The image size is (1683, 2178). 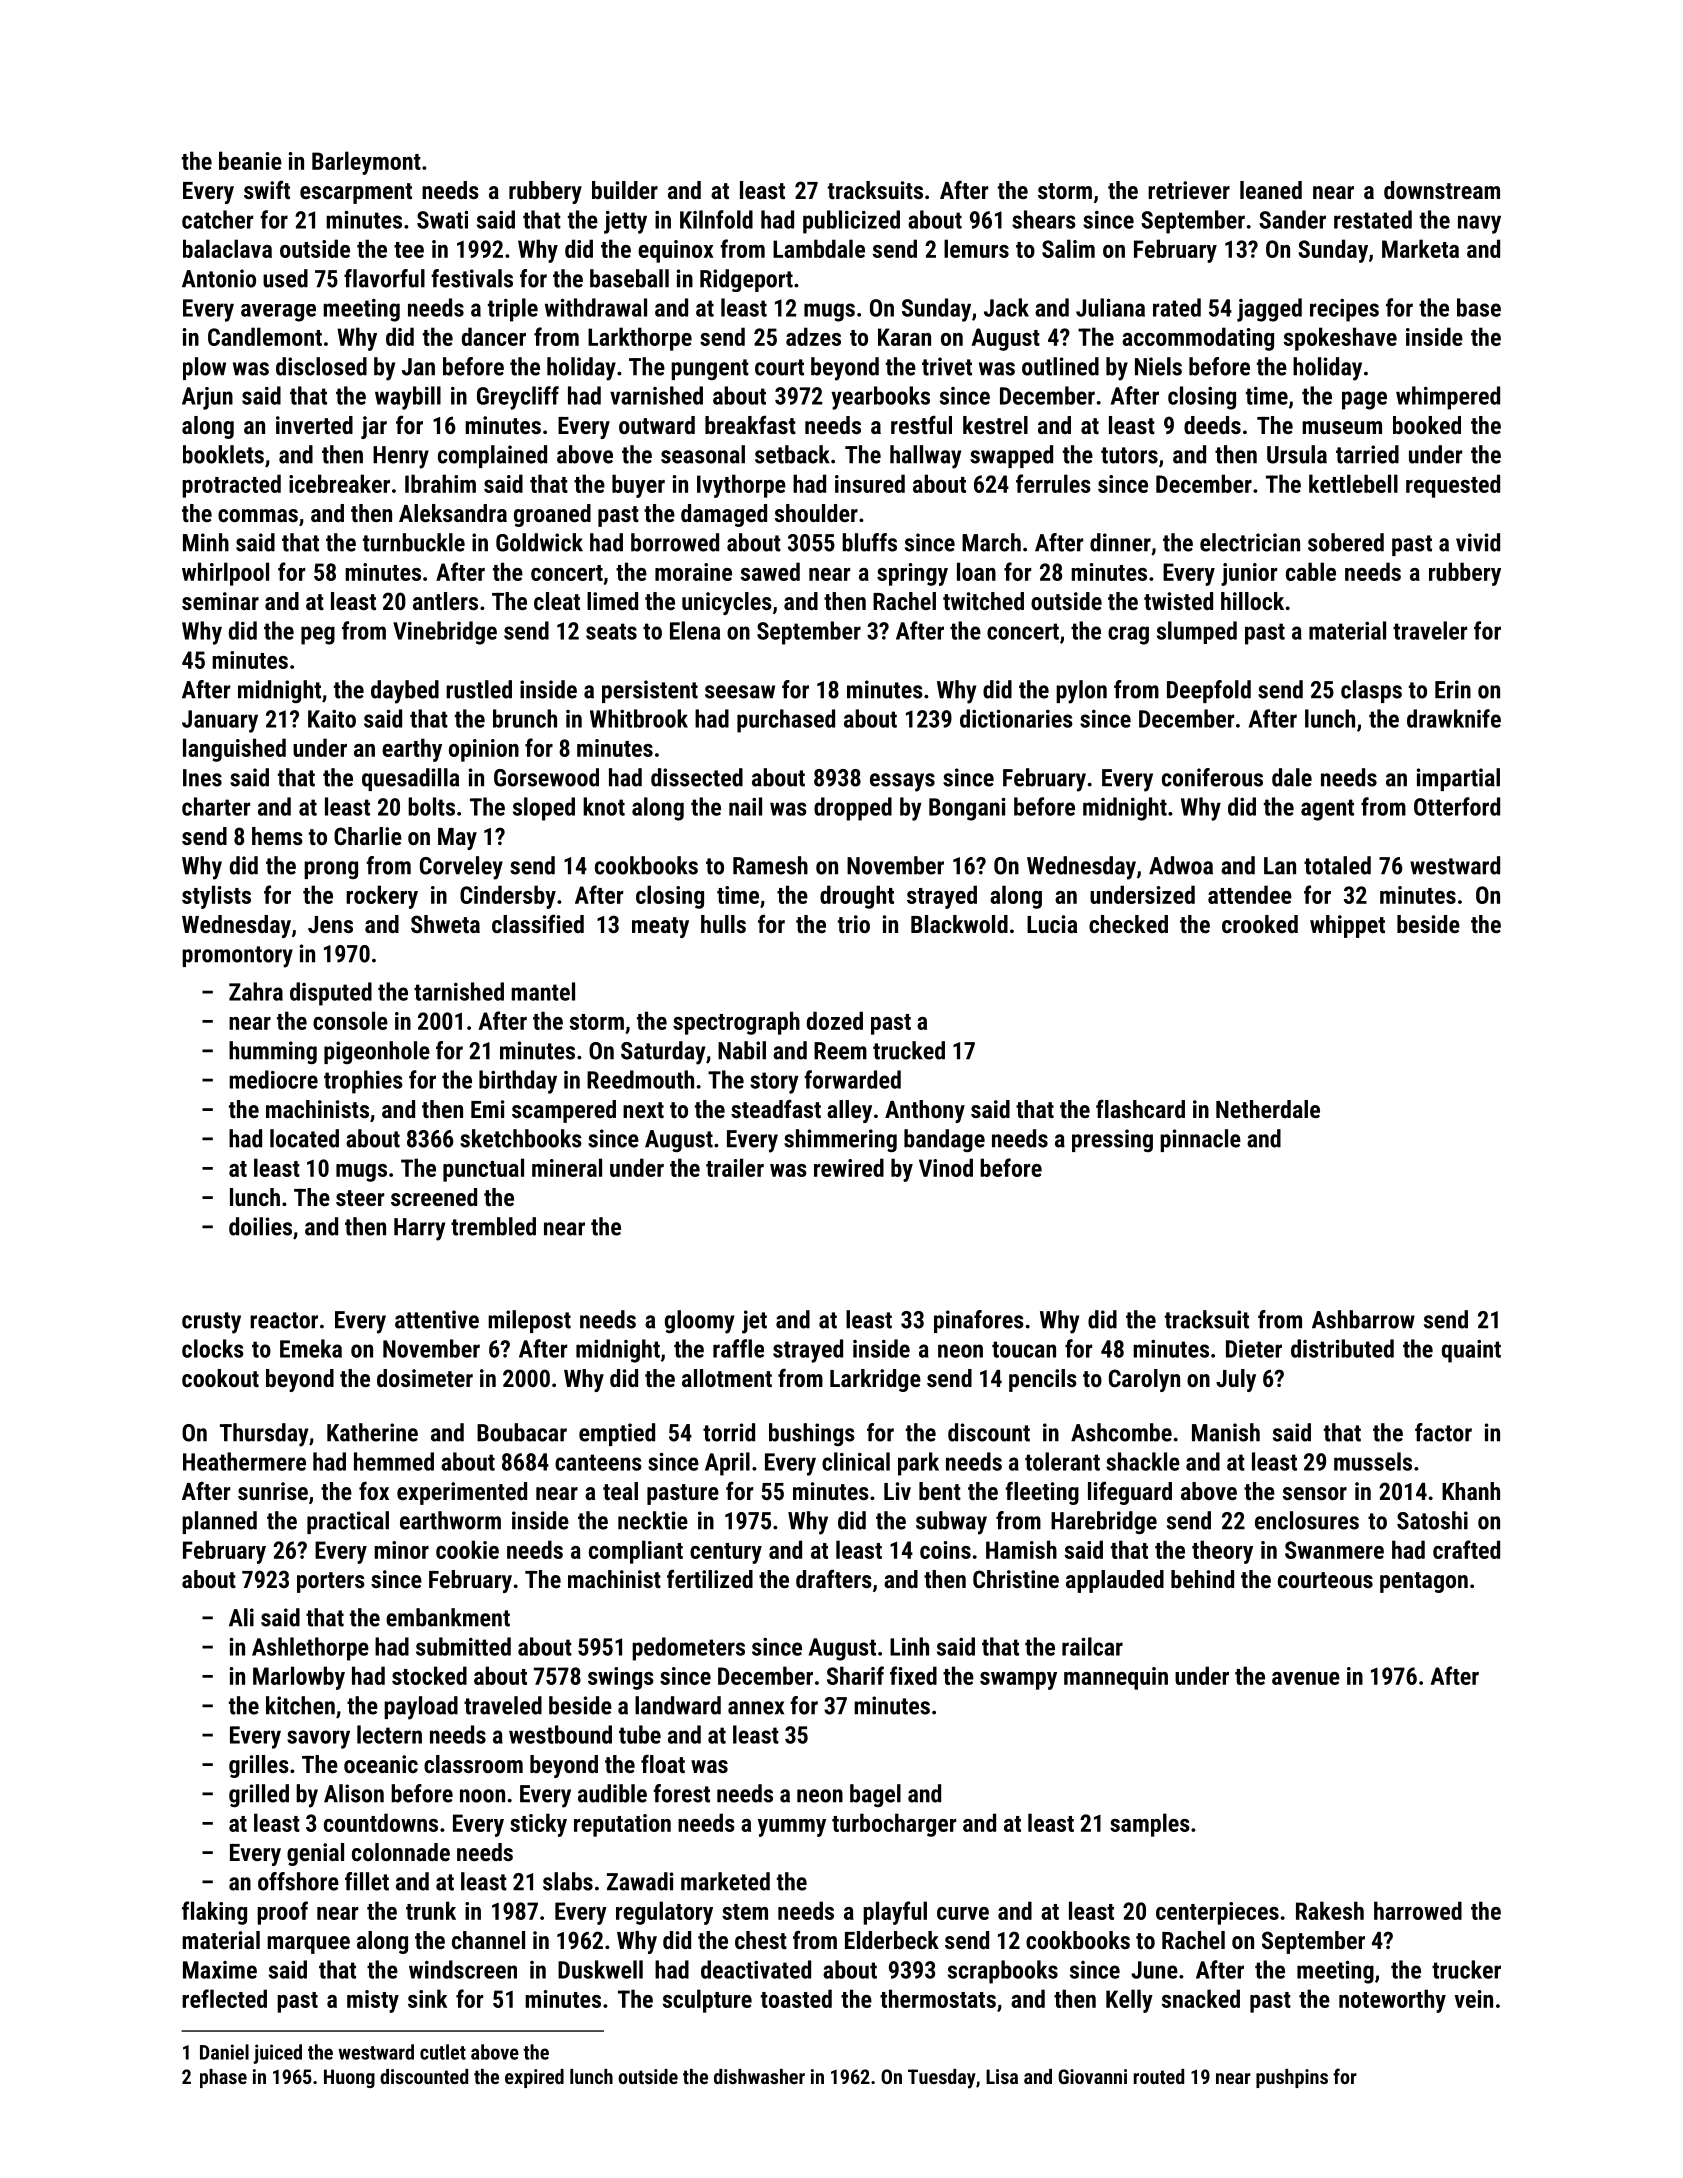 I want to click on festivals, so click(x=472, y=278).
